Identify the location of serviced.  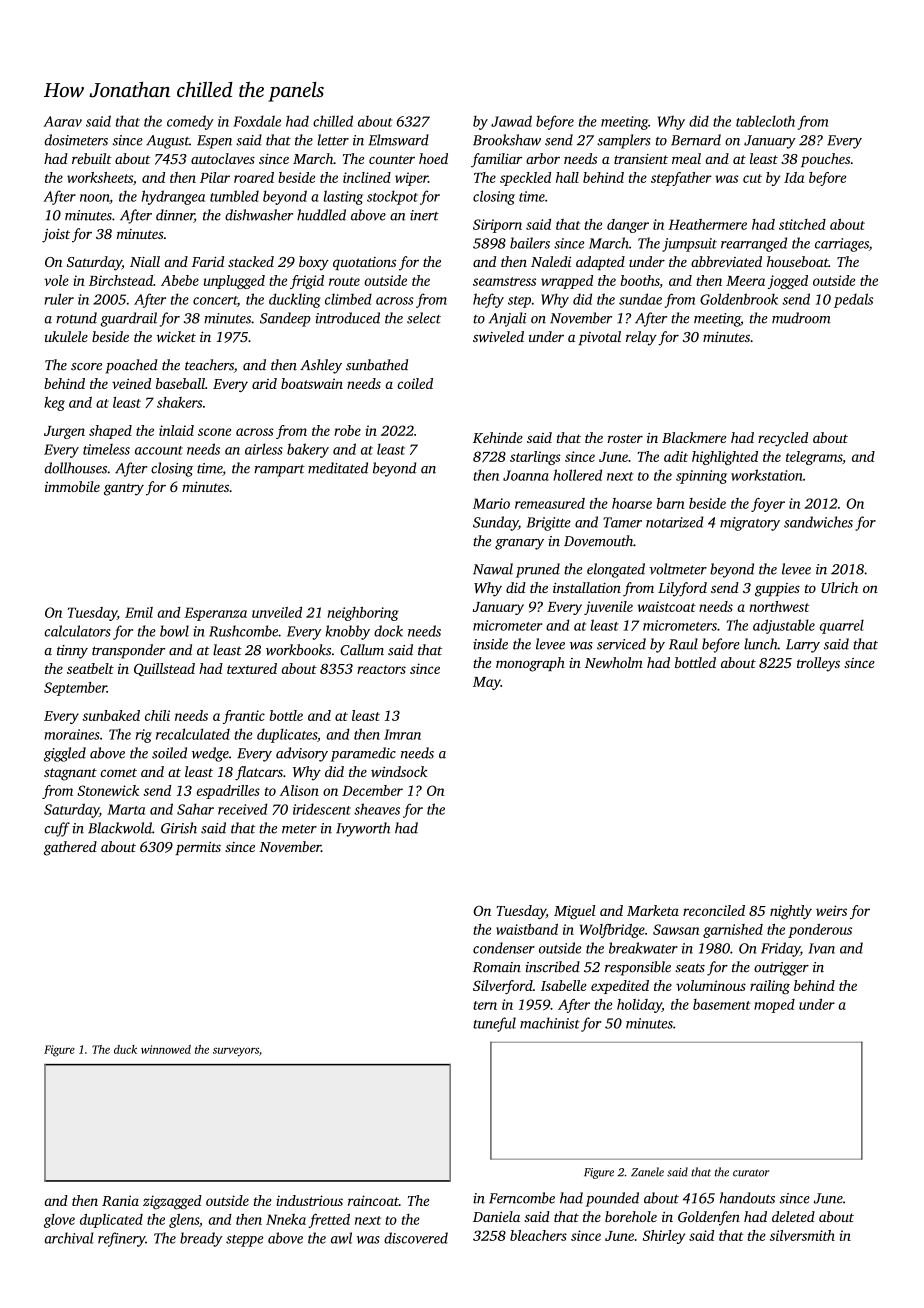
(621, 644).
